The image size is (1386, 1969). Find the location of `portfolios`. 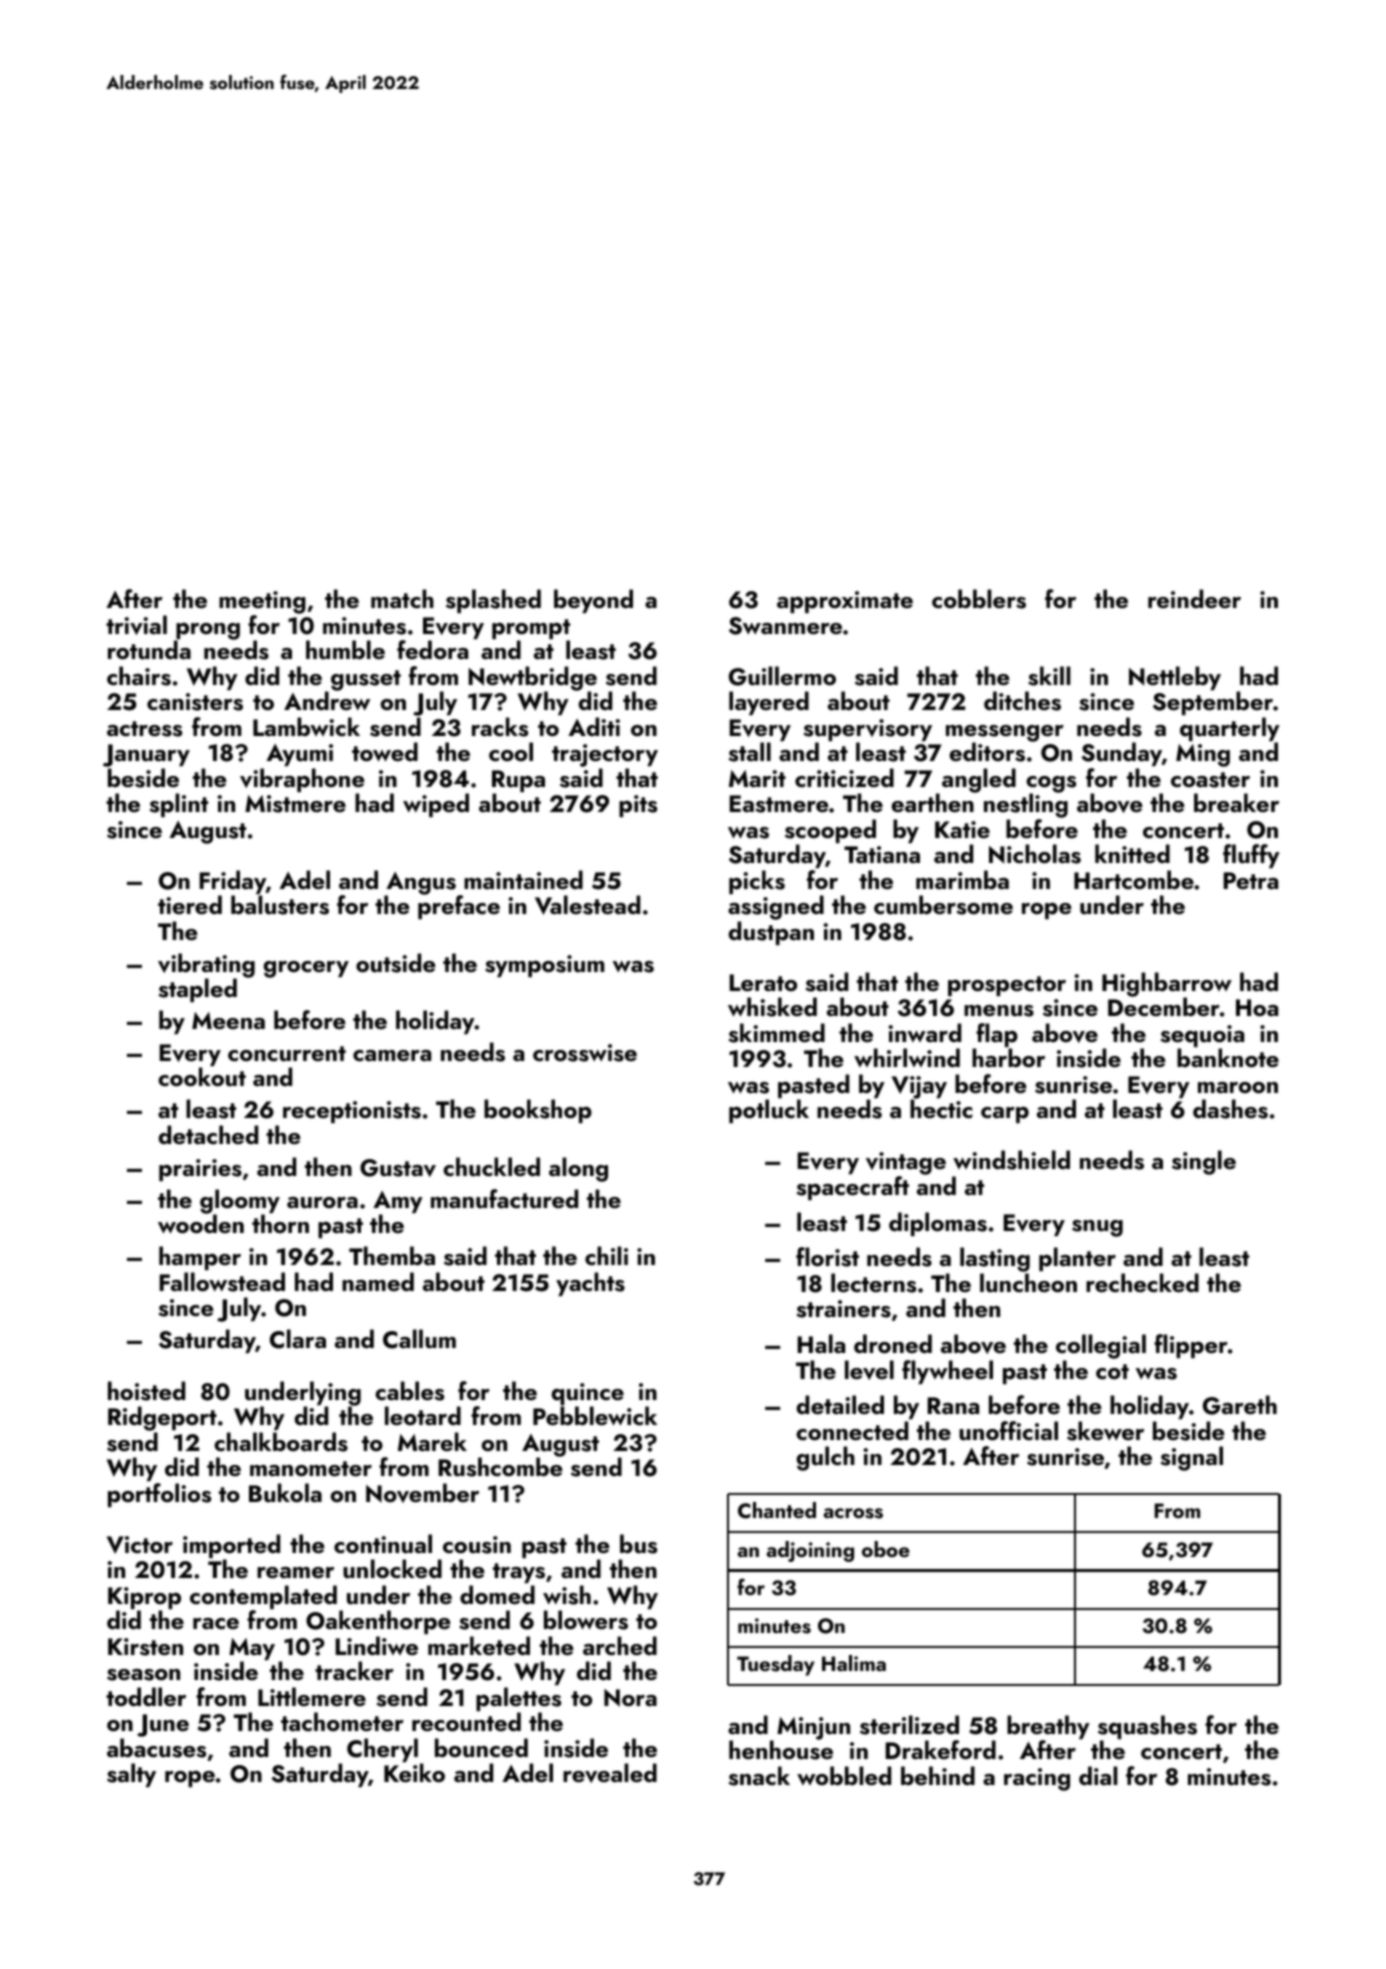

portfolios is located at coordinates (159, 1495).
